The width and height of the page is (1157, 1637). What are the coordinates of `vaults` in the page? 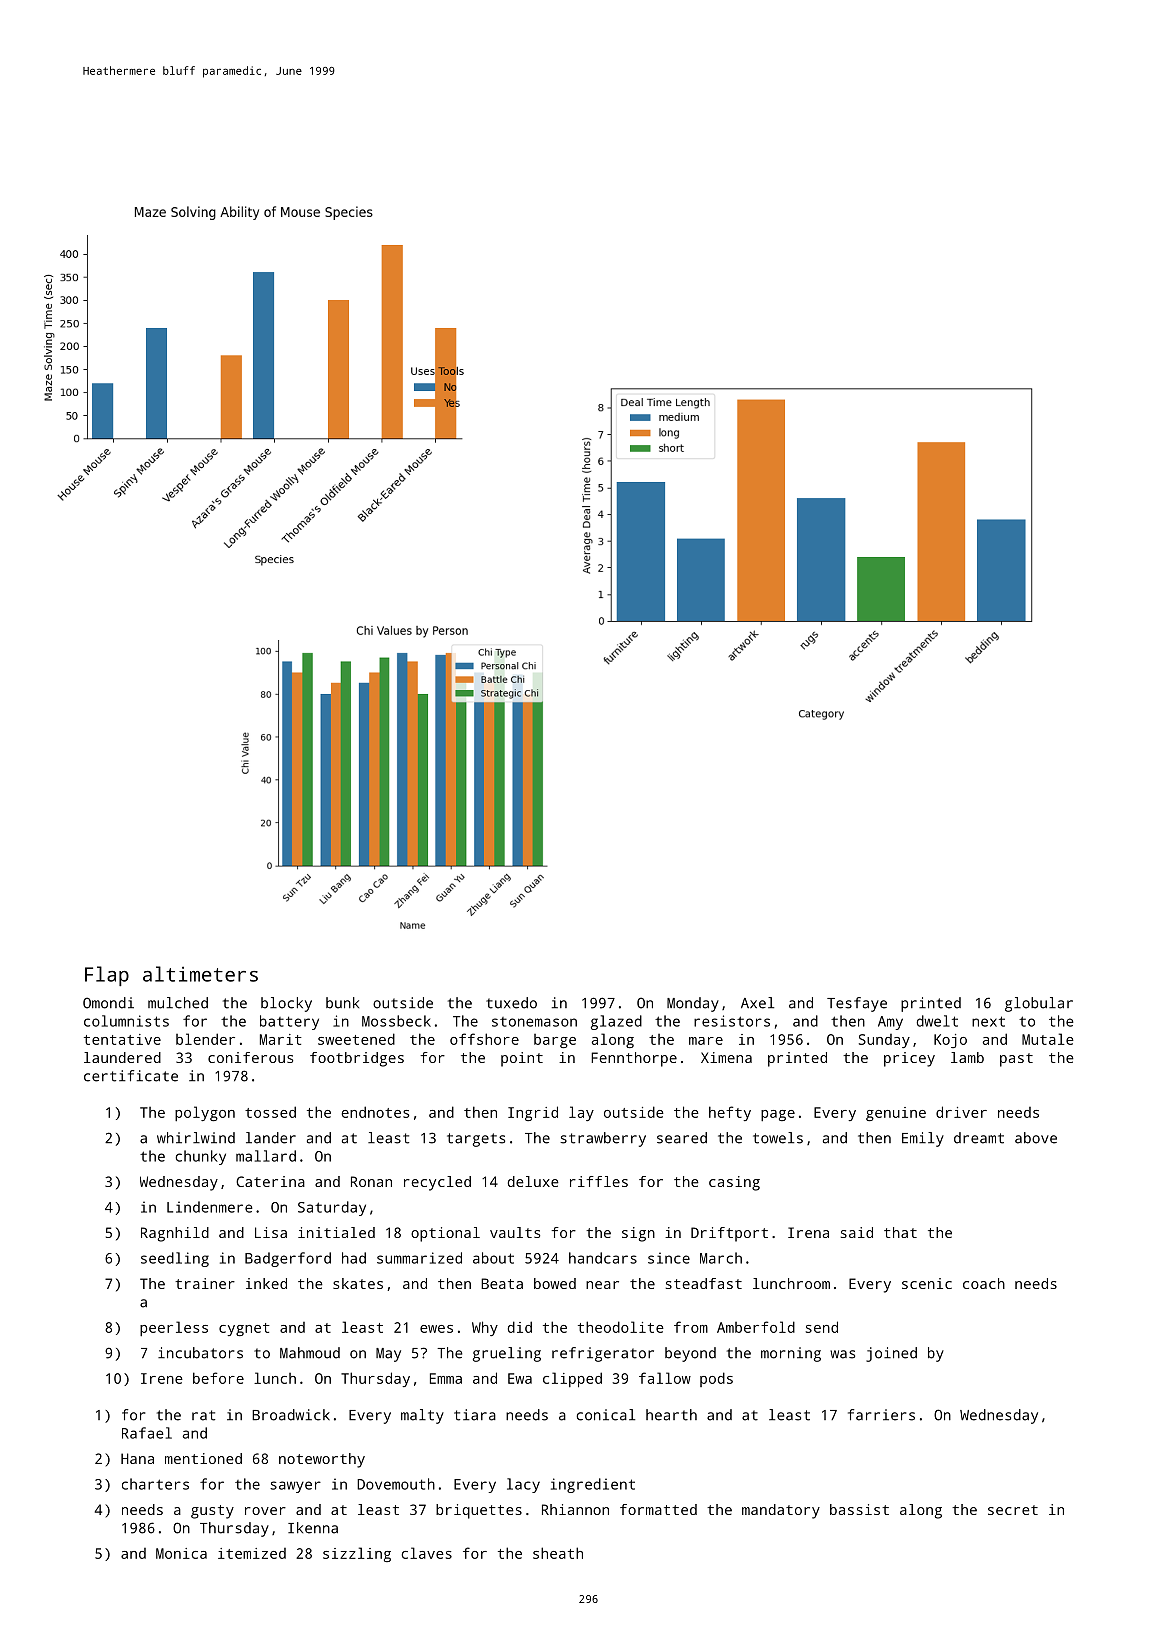 It's located at (515, 1232).
